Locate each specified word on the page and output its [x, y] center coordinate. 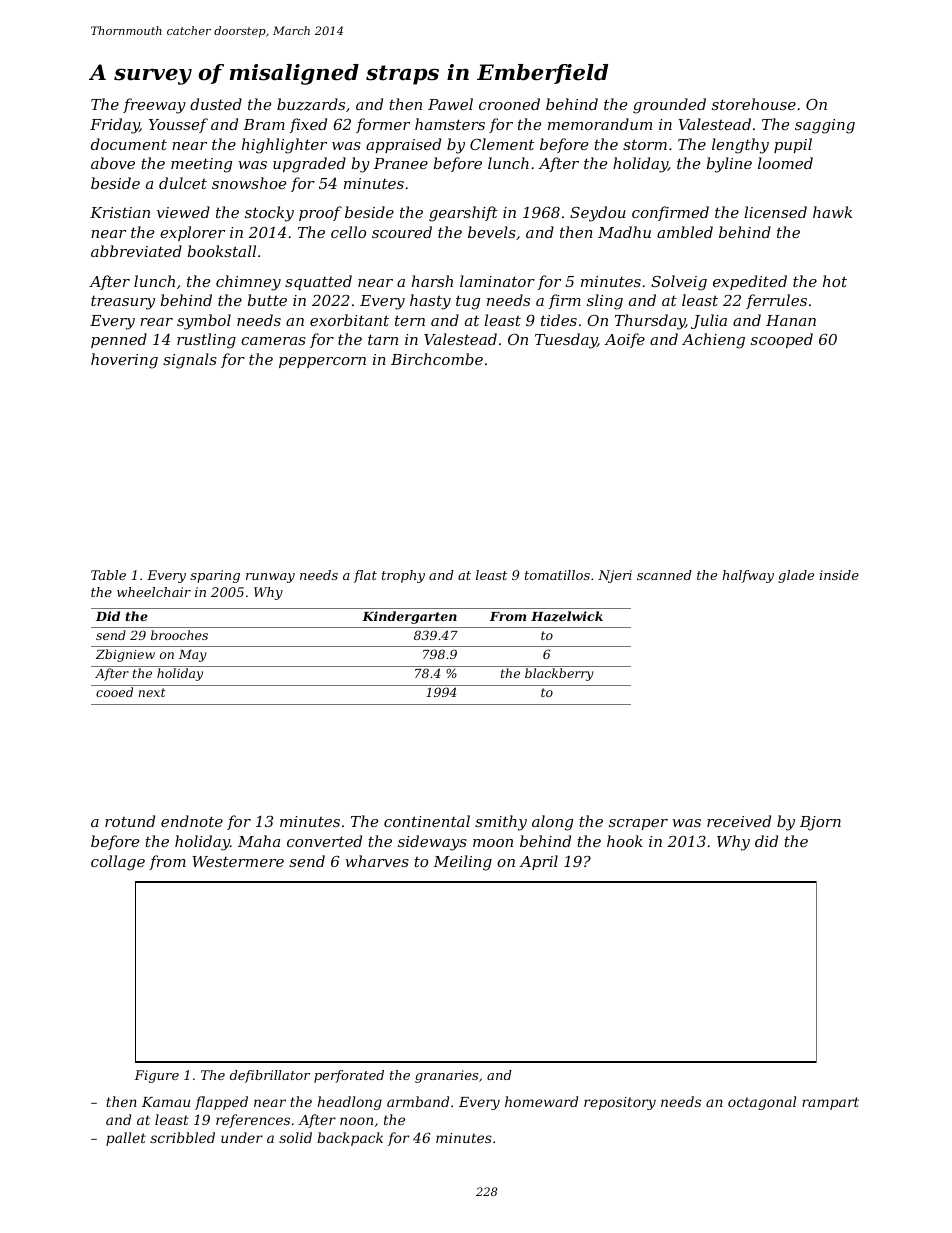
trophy [403, 576]
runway [270, 578]
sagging [825, 126]
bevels [492, 232]
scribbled [182, 1137]
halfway [748, 576]
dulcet [183, 183]
